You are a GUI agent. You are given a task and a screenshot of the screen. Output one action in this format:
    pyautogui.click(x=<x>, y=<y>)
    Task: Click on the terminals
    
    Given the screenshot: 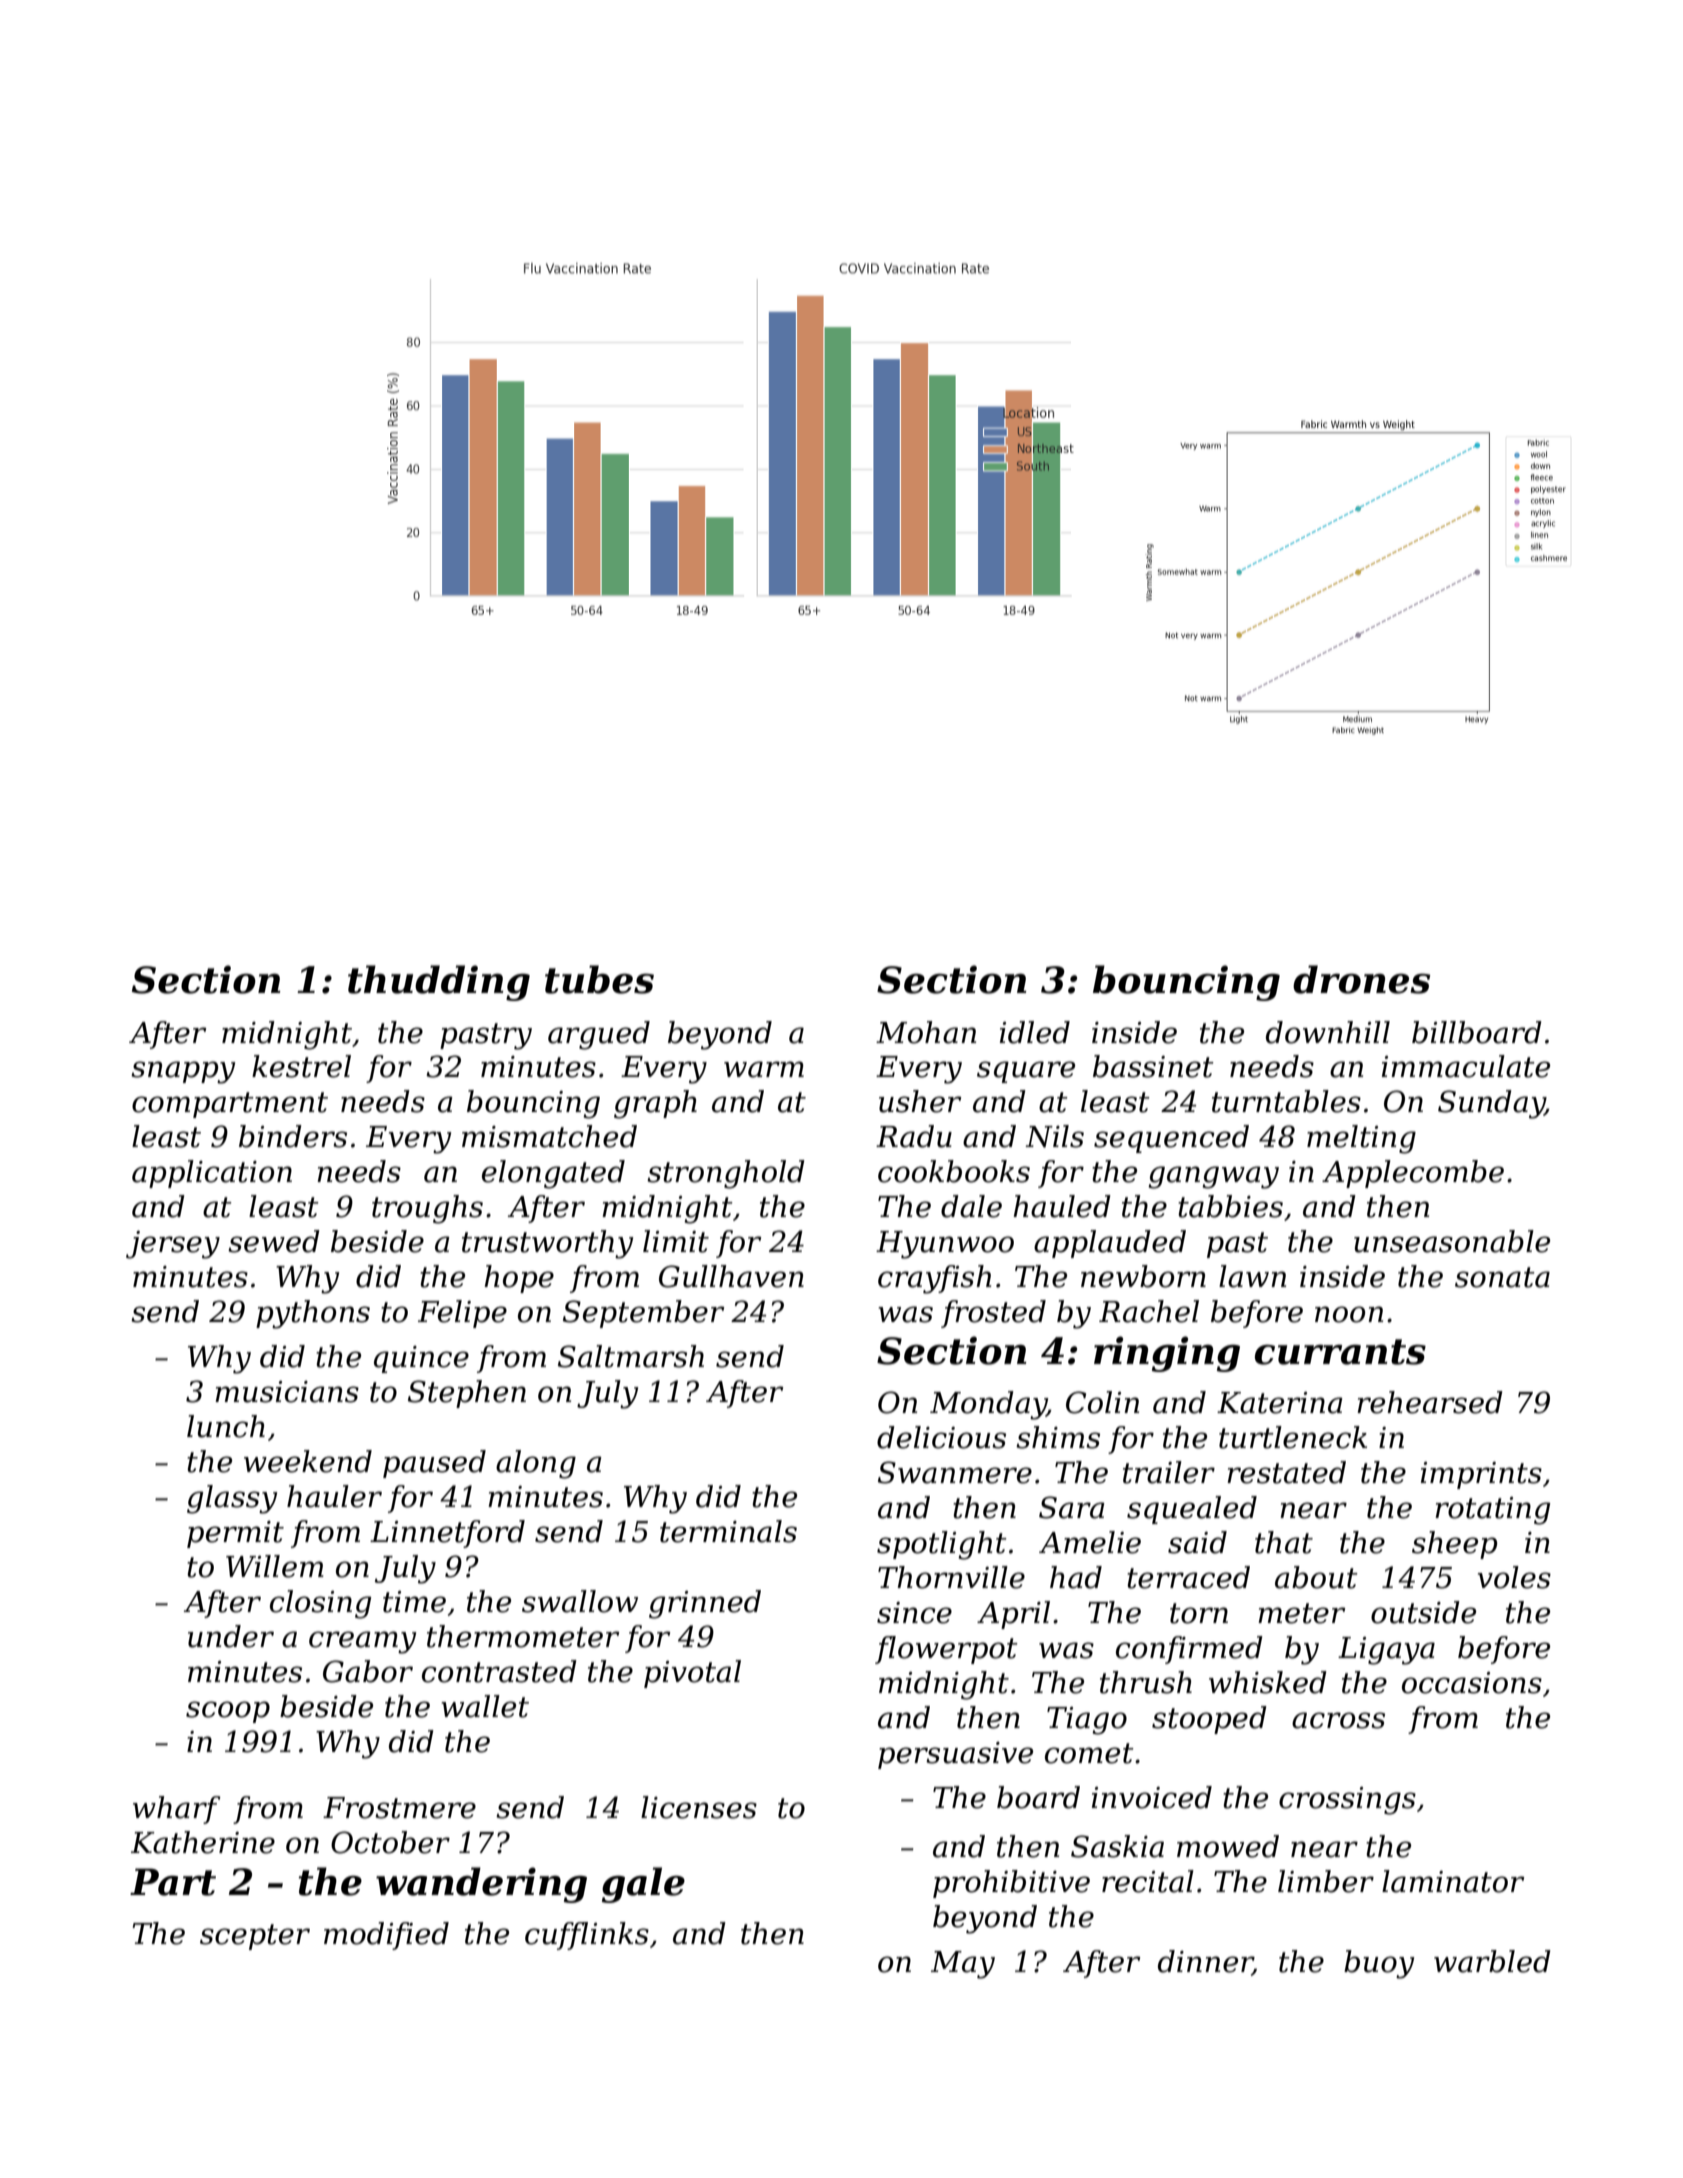 What is the action you would take?
    pyautogui.click(x=728, y=1531)
